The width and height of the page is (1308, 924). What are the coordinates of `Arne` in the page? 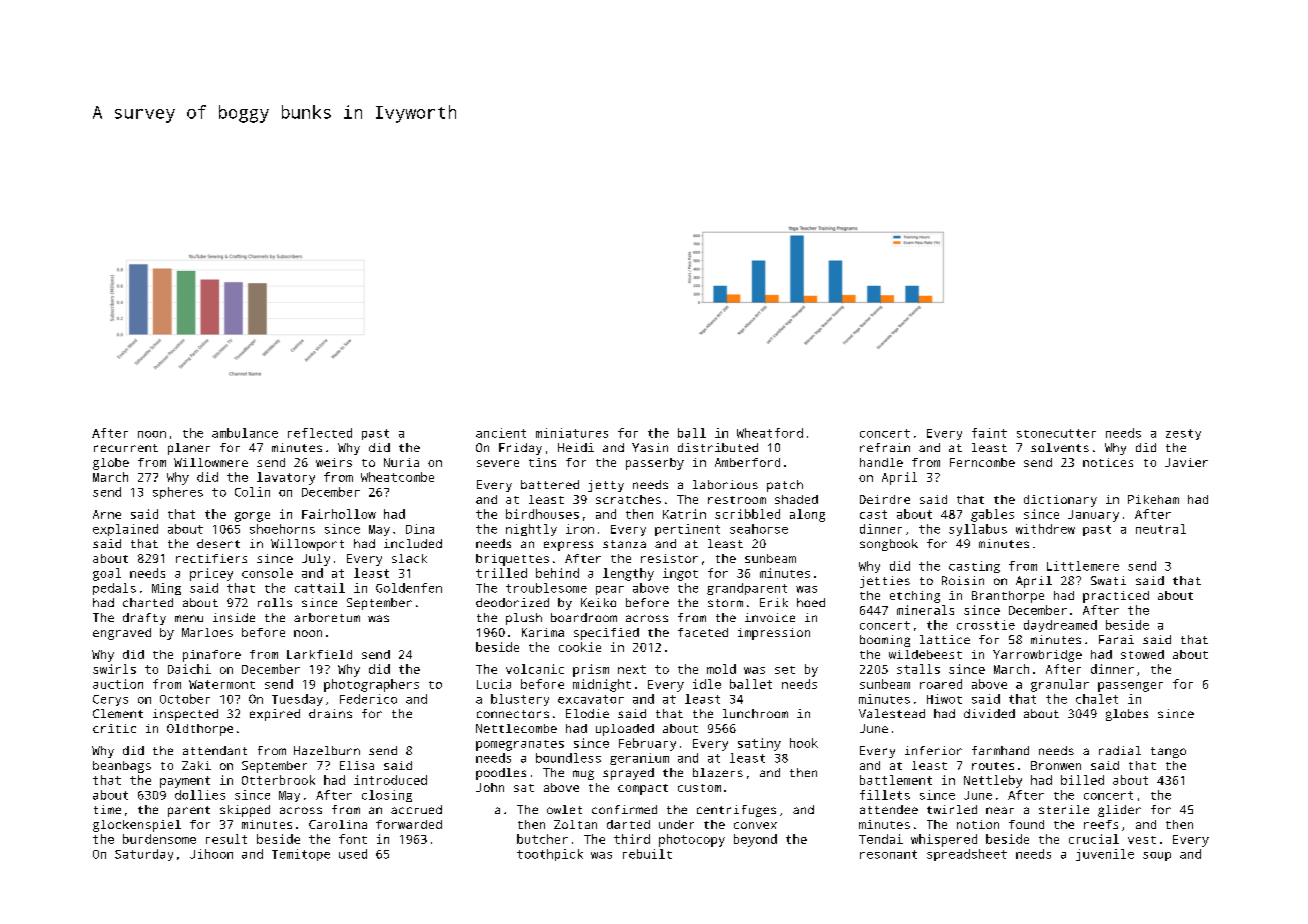 It's located at (107, 514).
